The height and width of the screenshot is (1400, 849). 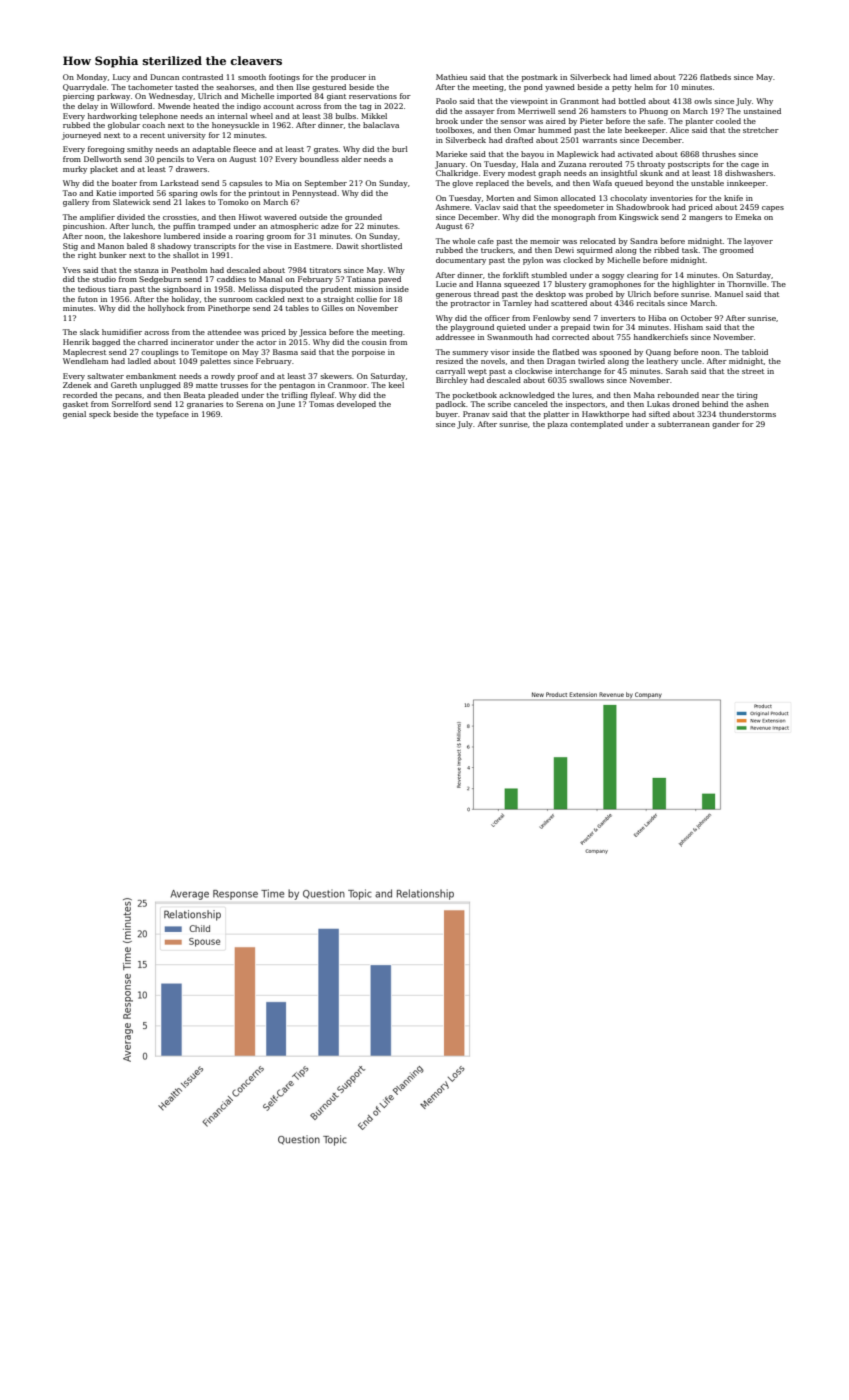 What do you see at coordinates (252, 77) in the screenshot?
I see `smooth` at bounding box center [252, 77].
